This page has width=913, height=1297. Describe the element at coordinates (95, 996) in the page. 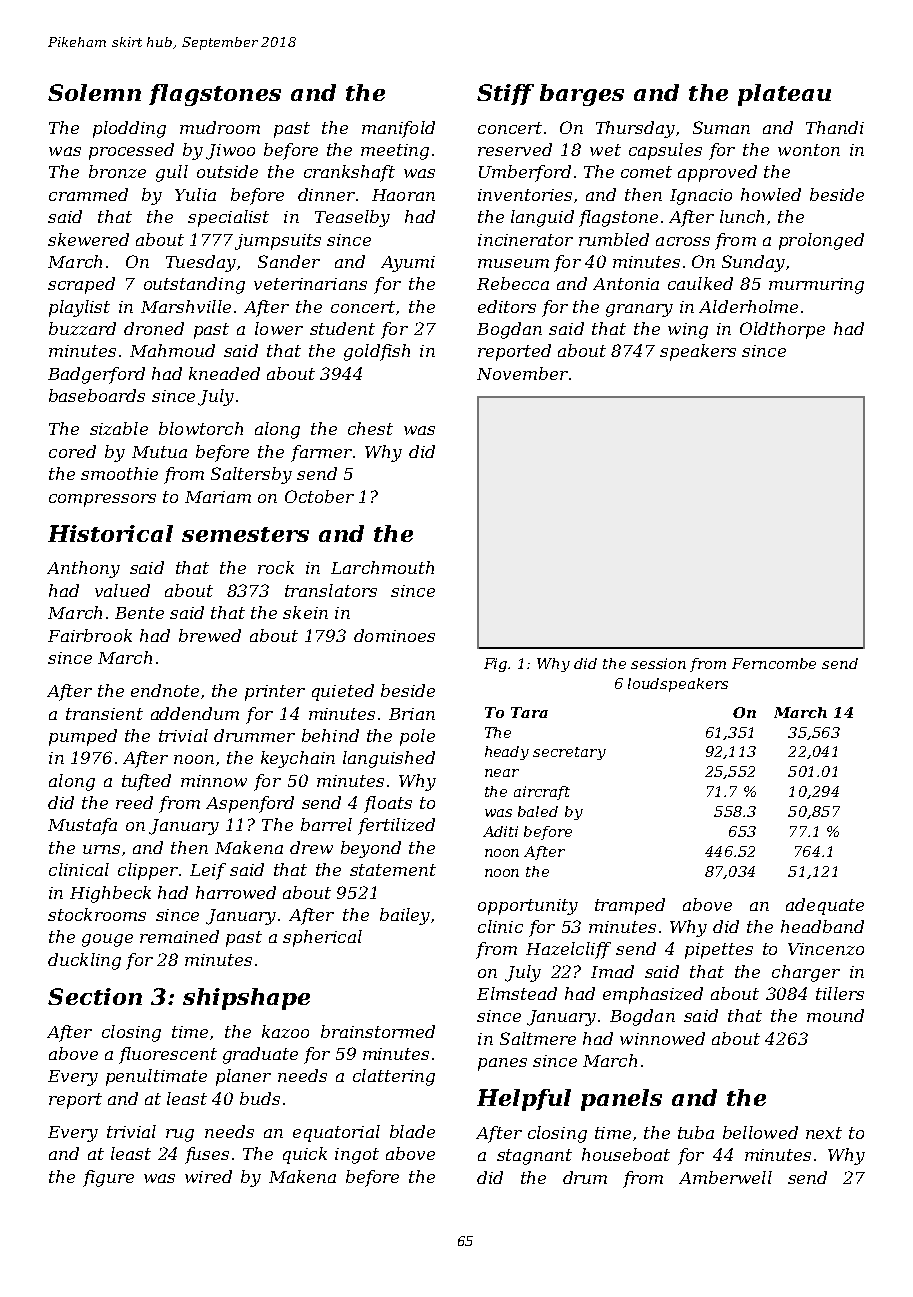

I see `Section` at that location.
